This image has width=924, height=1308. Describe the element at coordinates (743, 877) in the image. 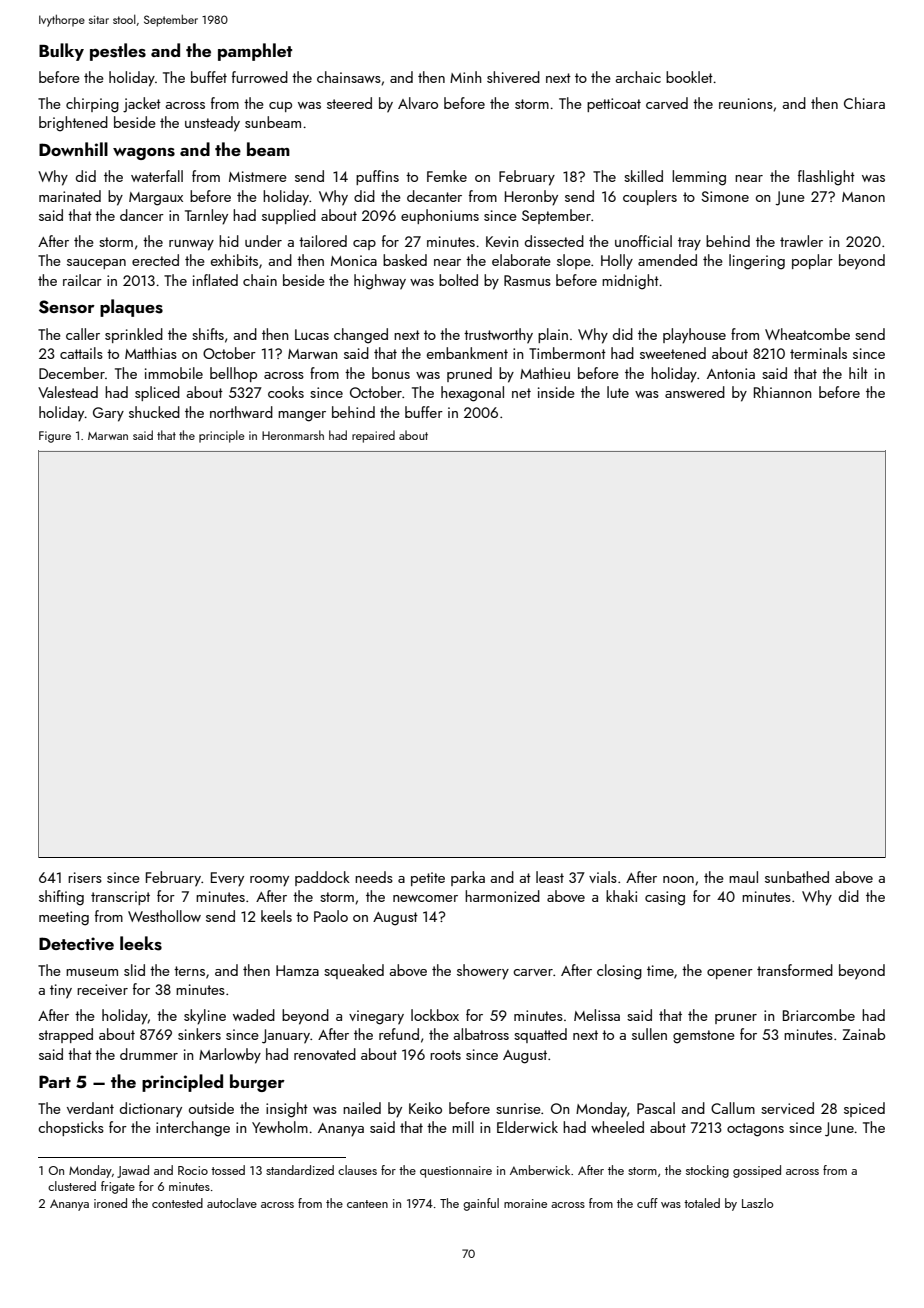

I see `maul` at that location.
